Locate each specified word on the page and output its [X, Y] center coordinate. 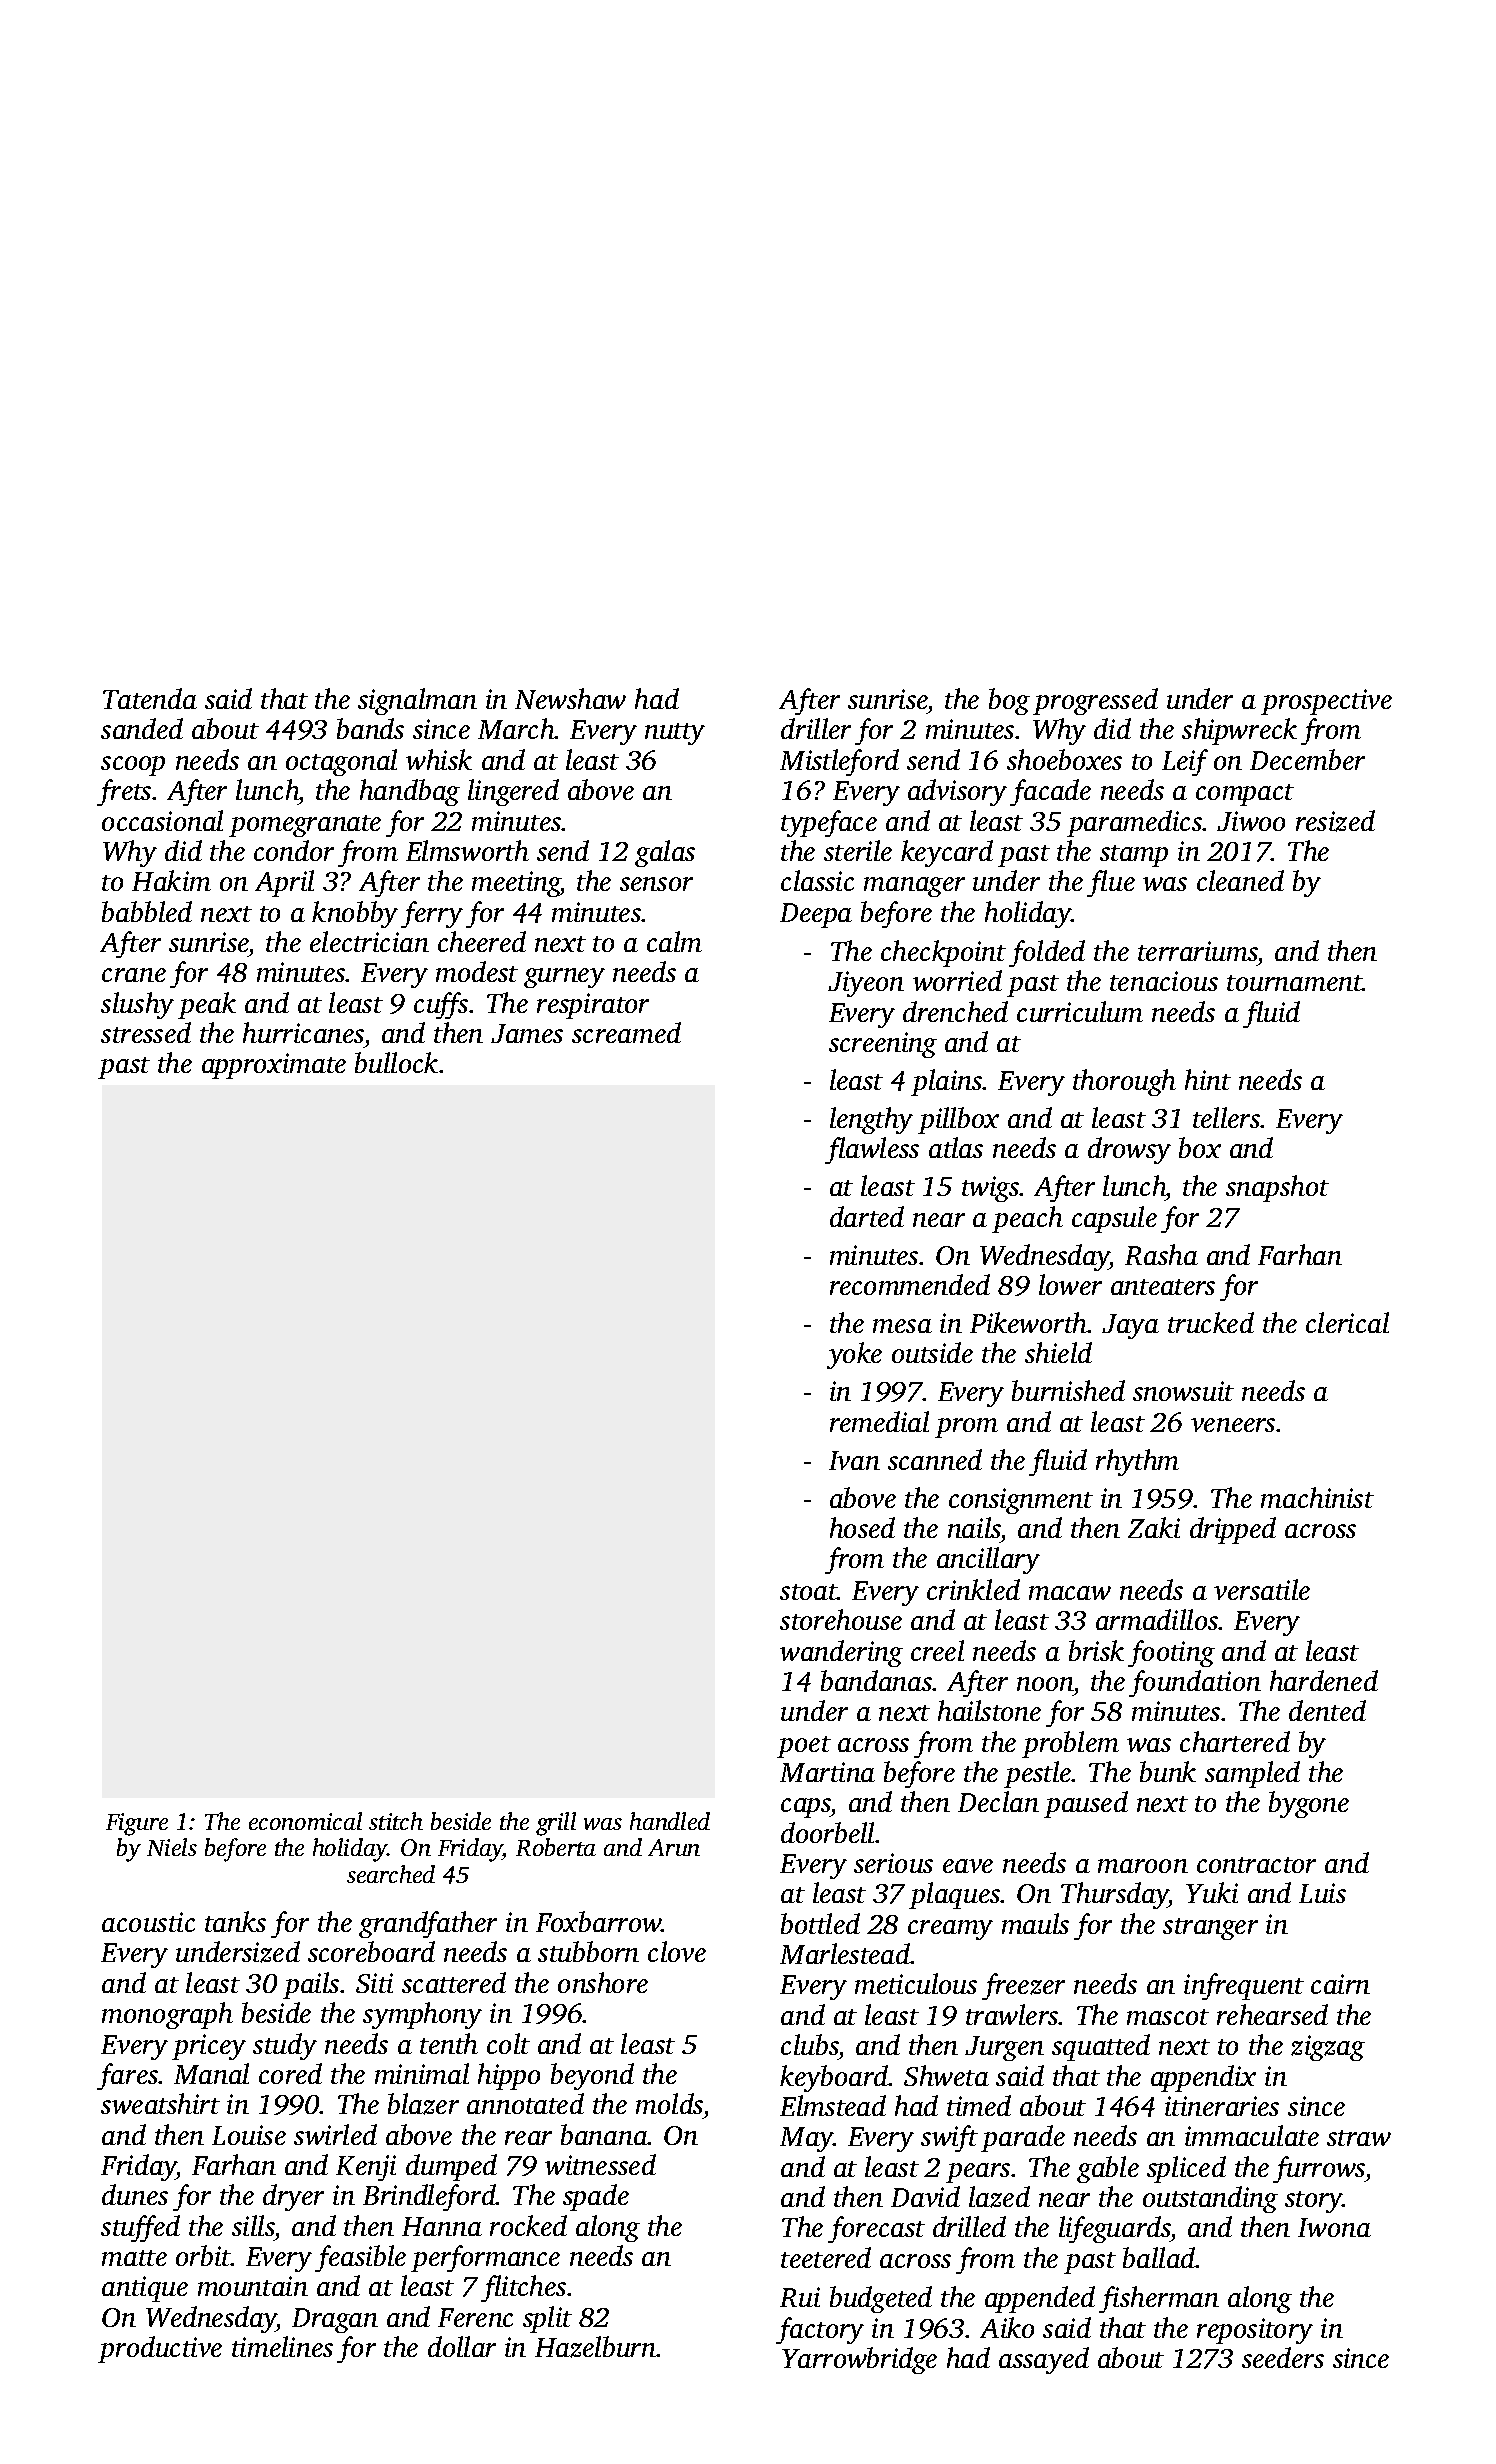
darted [867, 1216]
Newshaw [570, 698]
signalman [417, 701]
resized [1335, 821]
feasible [360, 2258]
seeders [1283, 2357]
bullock [396, 1062]
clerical [1347, 1322]
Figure [137, 1824]
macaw [1070, 1593]
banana [604, 2134]
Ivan [854, 1460]
